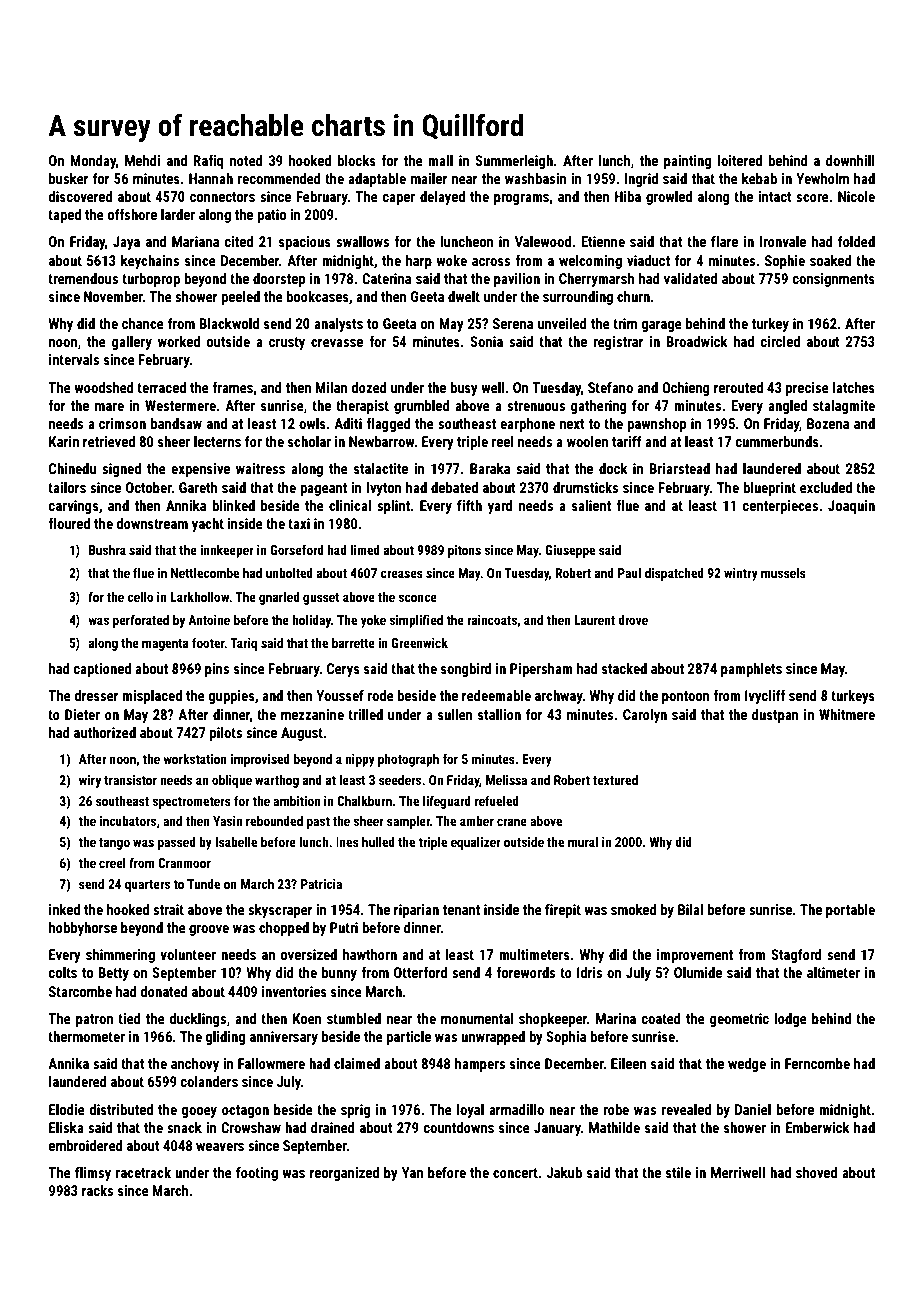 This screenshot has height=1308, width=924. Describe the element at coordinates (515, 1173) in the screenshot. I see `concert` at that location.
